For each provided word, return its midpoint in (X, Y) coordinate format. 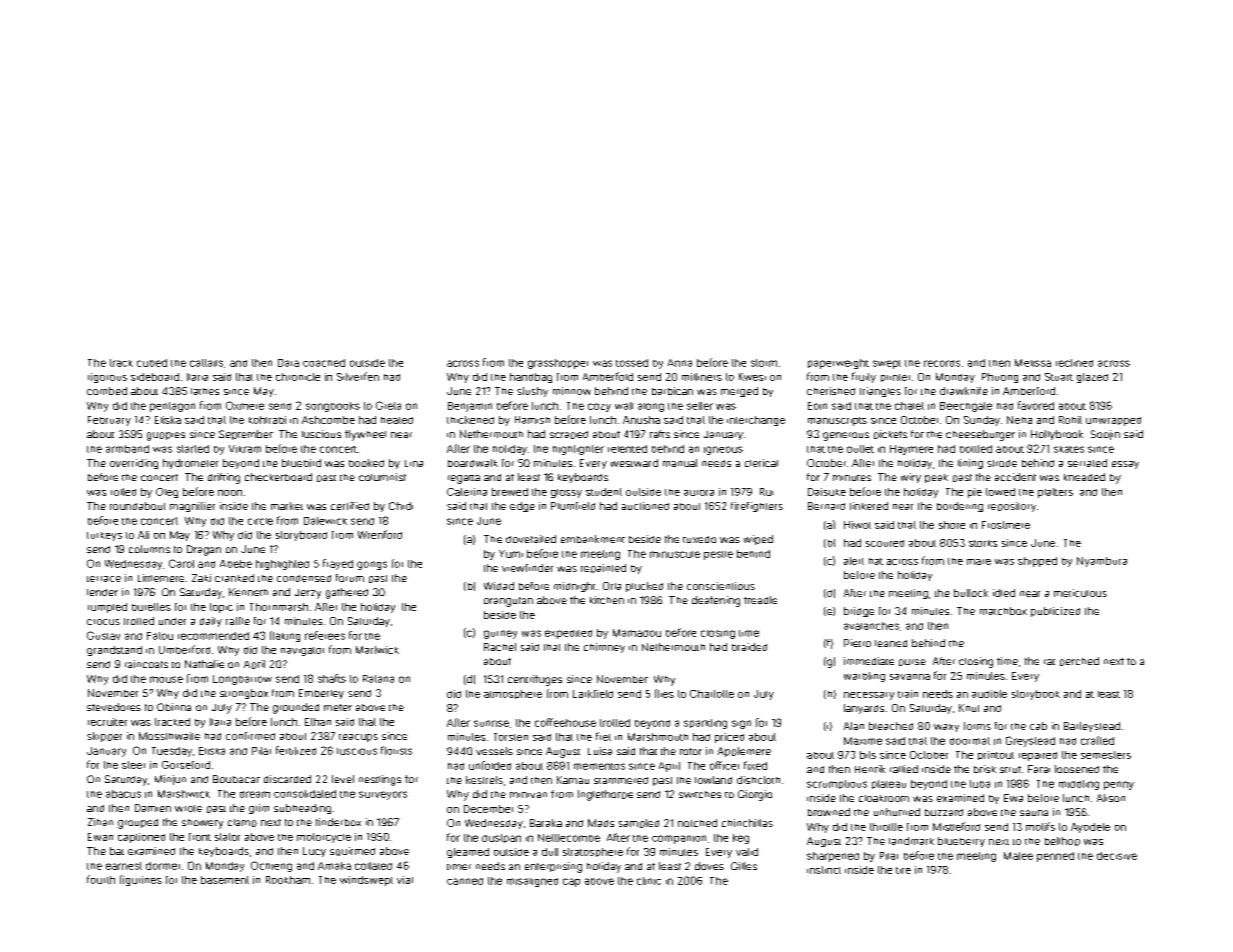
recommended (213, 636)
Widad (499, 586)
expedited (568, 634)
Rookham (288, 880)
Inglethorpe (605, 795)
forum (350, 578)
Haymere (911, 450)
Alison (1111, 798)
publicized (1055, 612)
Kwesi (752, 377)
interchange (756, 421)
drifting (224, 478)
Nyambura (1102, 562)
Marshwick (184, 794)
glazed (1092, 378)
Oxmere (245, 405)
